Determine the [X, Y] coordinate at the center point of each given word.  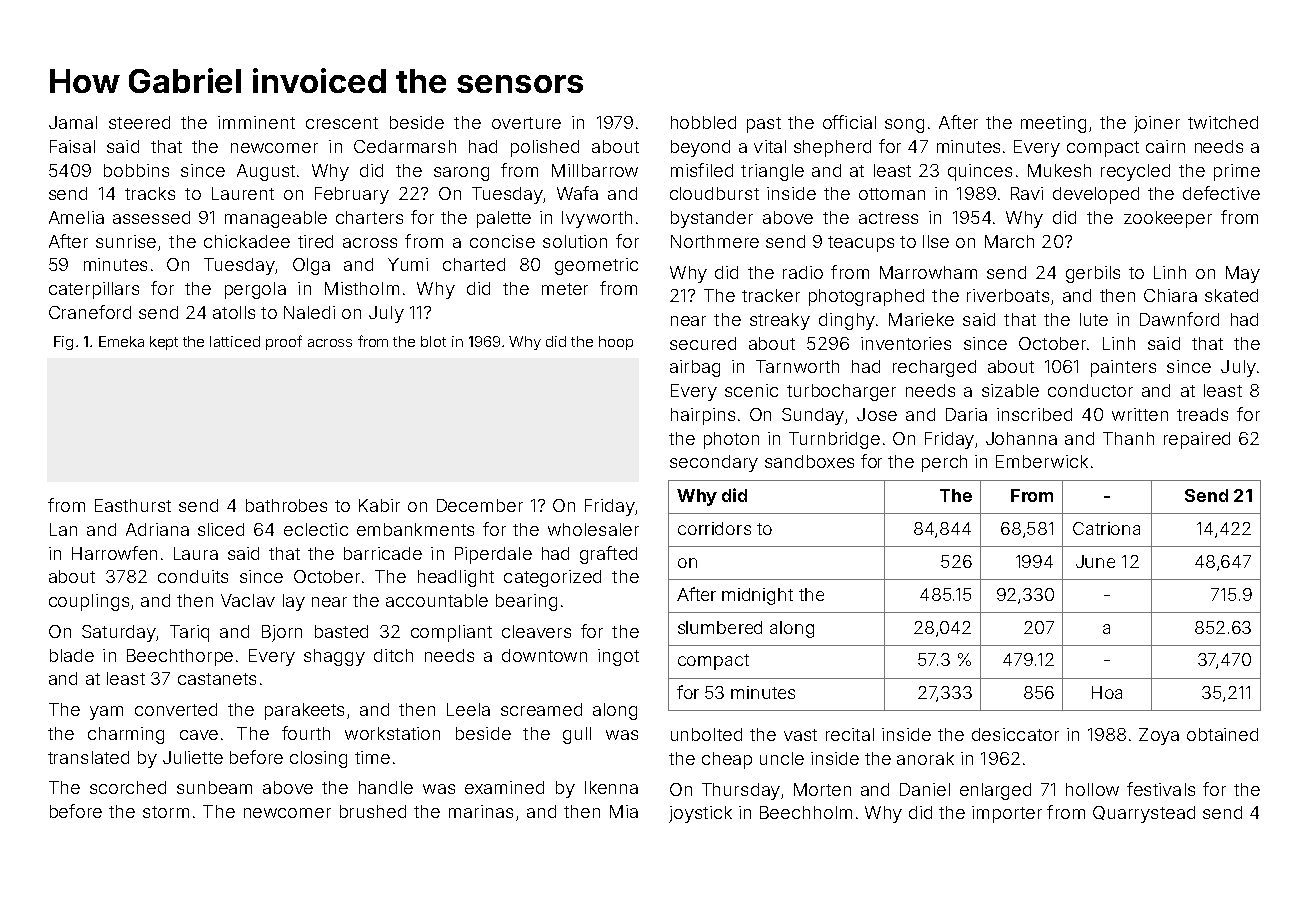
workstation [392, 733]
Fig [63, 343]
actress [888, 218]
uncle [782, 758]
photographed [866, 297]
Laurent [243, 193]
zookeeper [1168, 219]
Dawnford [1179, 319]
